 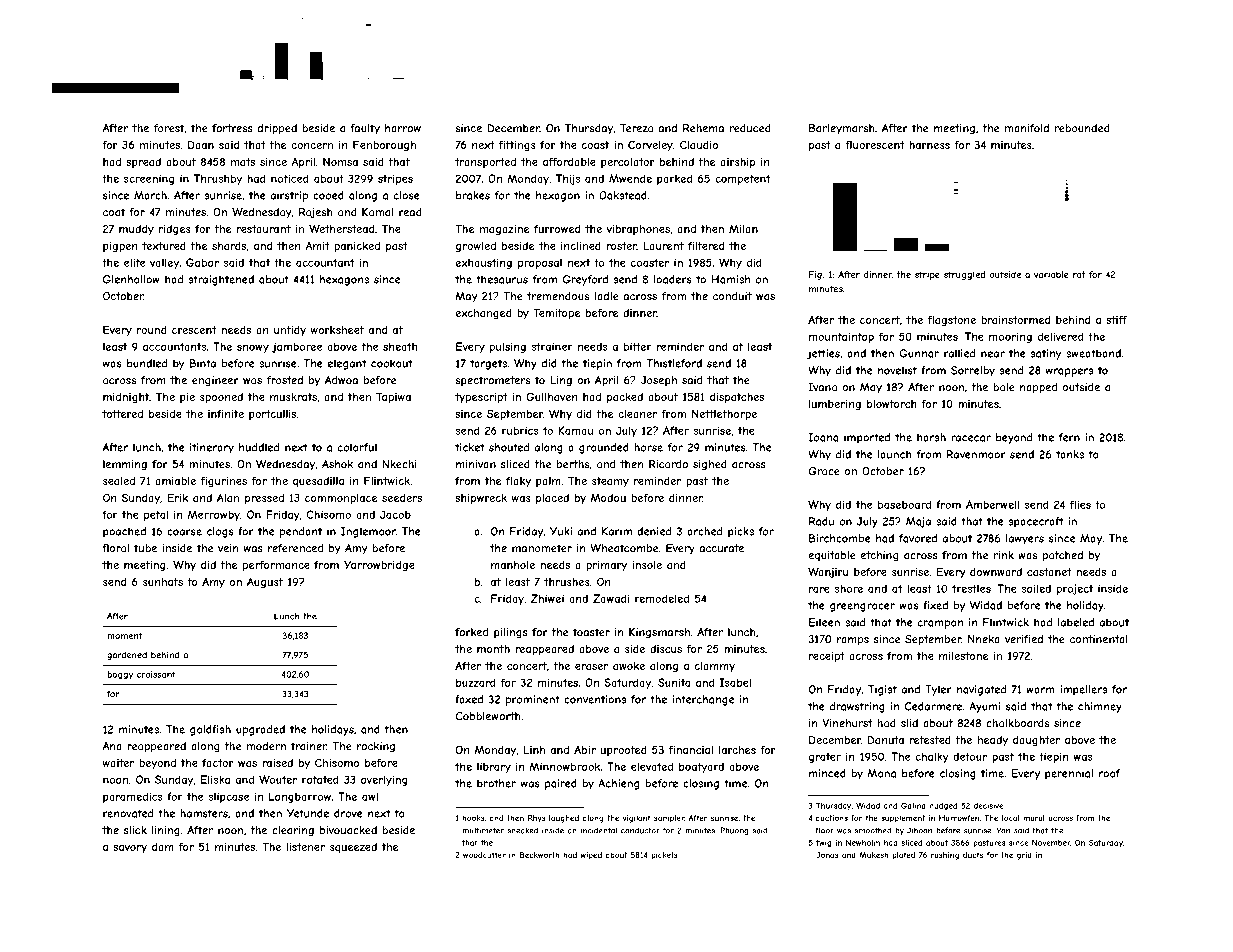 What do you see at coordinates (337, 464) in the image?
I see `Ashok` at bounding box center [337, 464].
